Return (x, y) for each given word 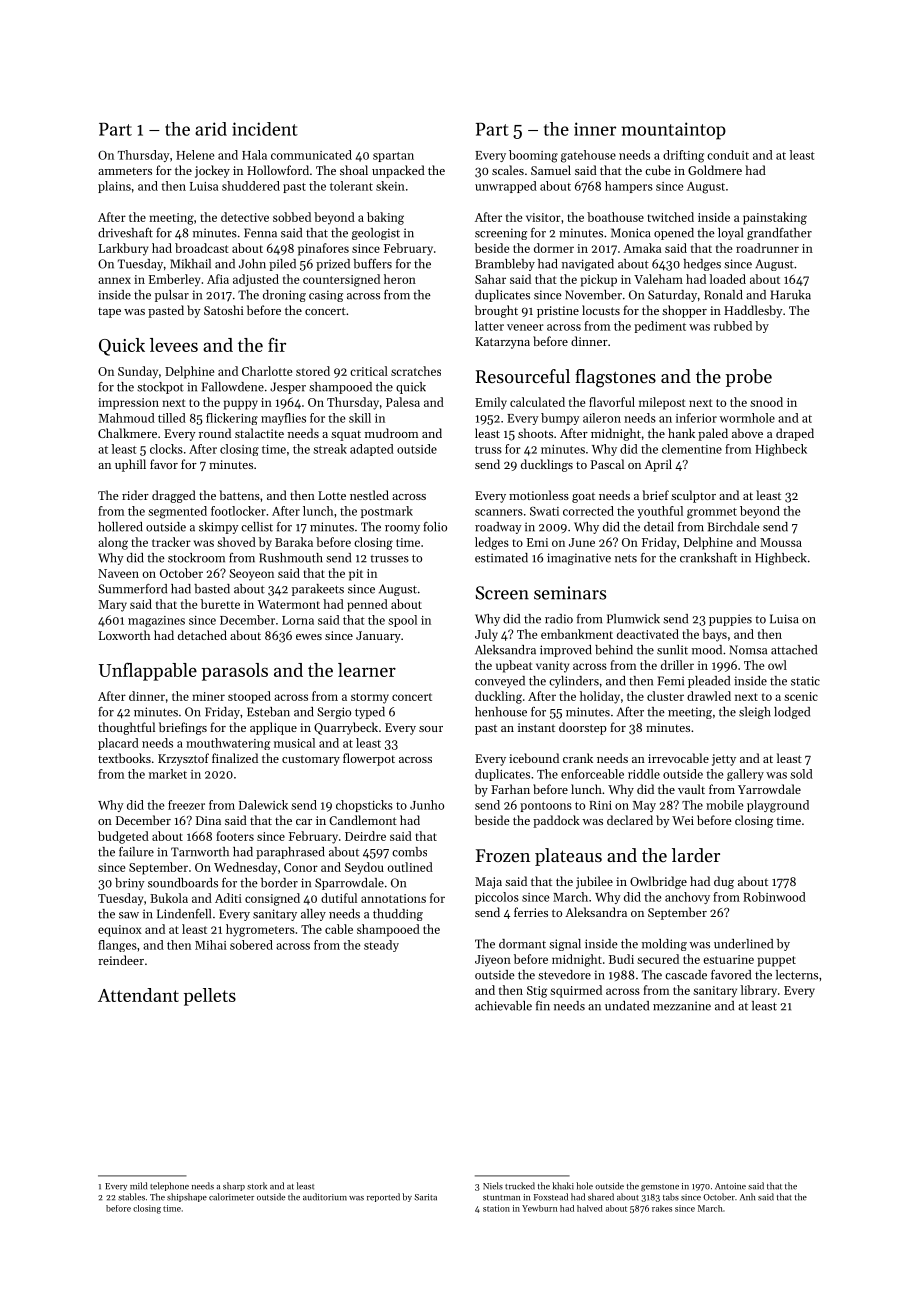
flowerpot (369, 759)
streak (330, 449)
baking (385, 218)
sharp (234, 1186)
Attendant (138, 995)
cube (658, 170)
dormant (522, 944)
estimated (501, 558)
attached (794, 650)
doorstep (582, 728)
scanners (499, 512)
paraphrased (290, 853)
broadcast (202, 248)
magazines (156, 621)
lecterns (797, 975)
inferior (696, 418)
